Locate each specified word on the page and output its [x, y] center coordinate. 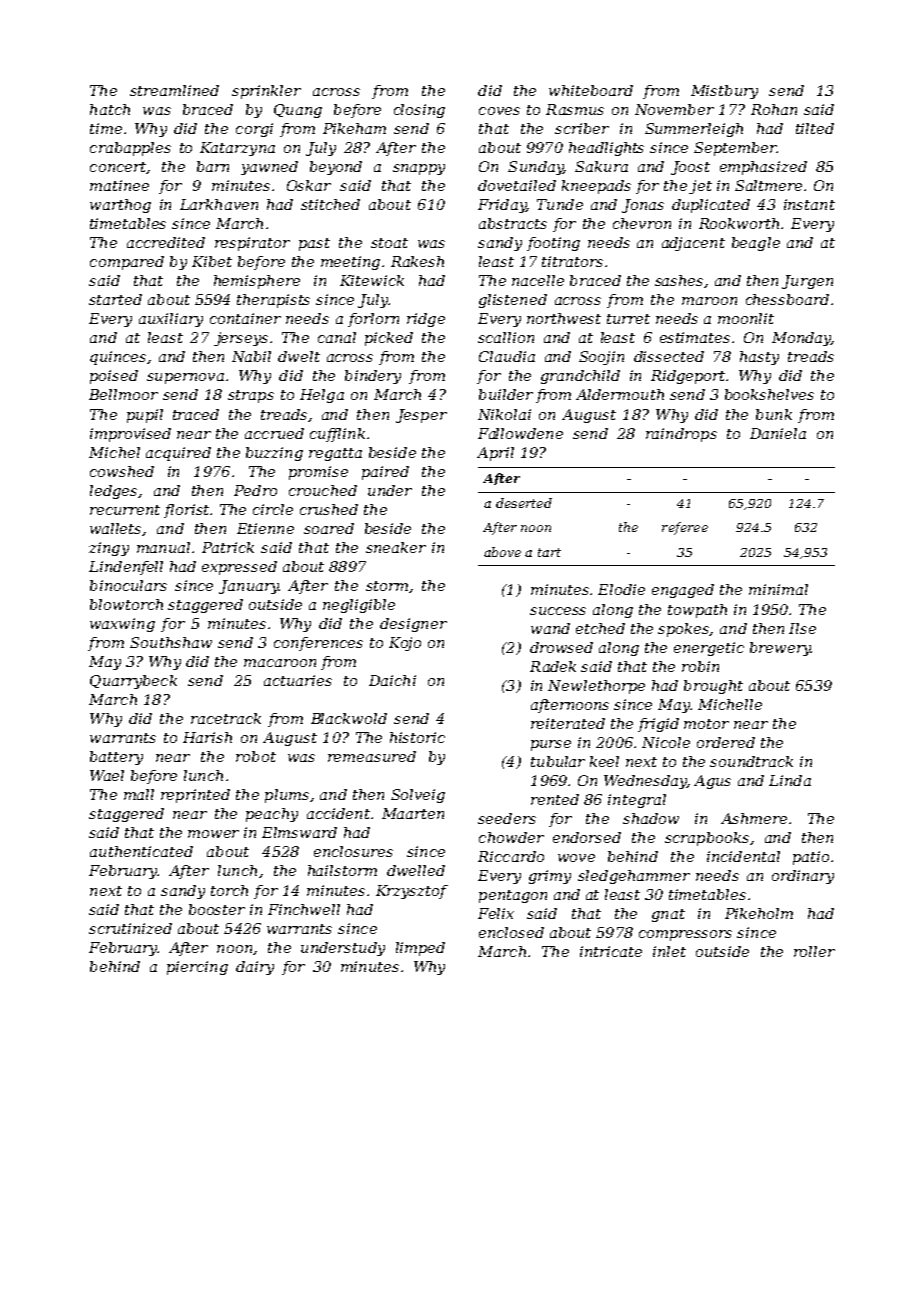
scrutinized [130, 928]
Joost [690, 168]
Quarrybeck [133, 682]
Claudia [507, 356]
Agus [712, 782]
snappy [419, 169]
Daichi [392, 680]
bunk [774, 414]
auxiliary [171, 320]
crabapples [130, 149]
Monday [801, 339]
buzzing [274, 454]
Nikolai [504, 414]
